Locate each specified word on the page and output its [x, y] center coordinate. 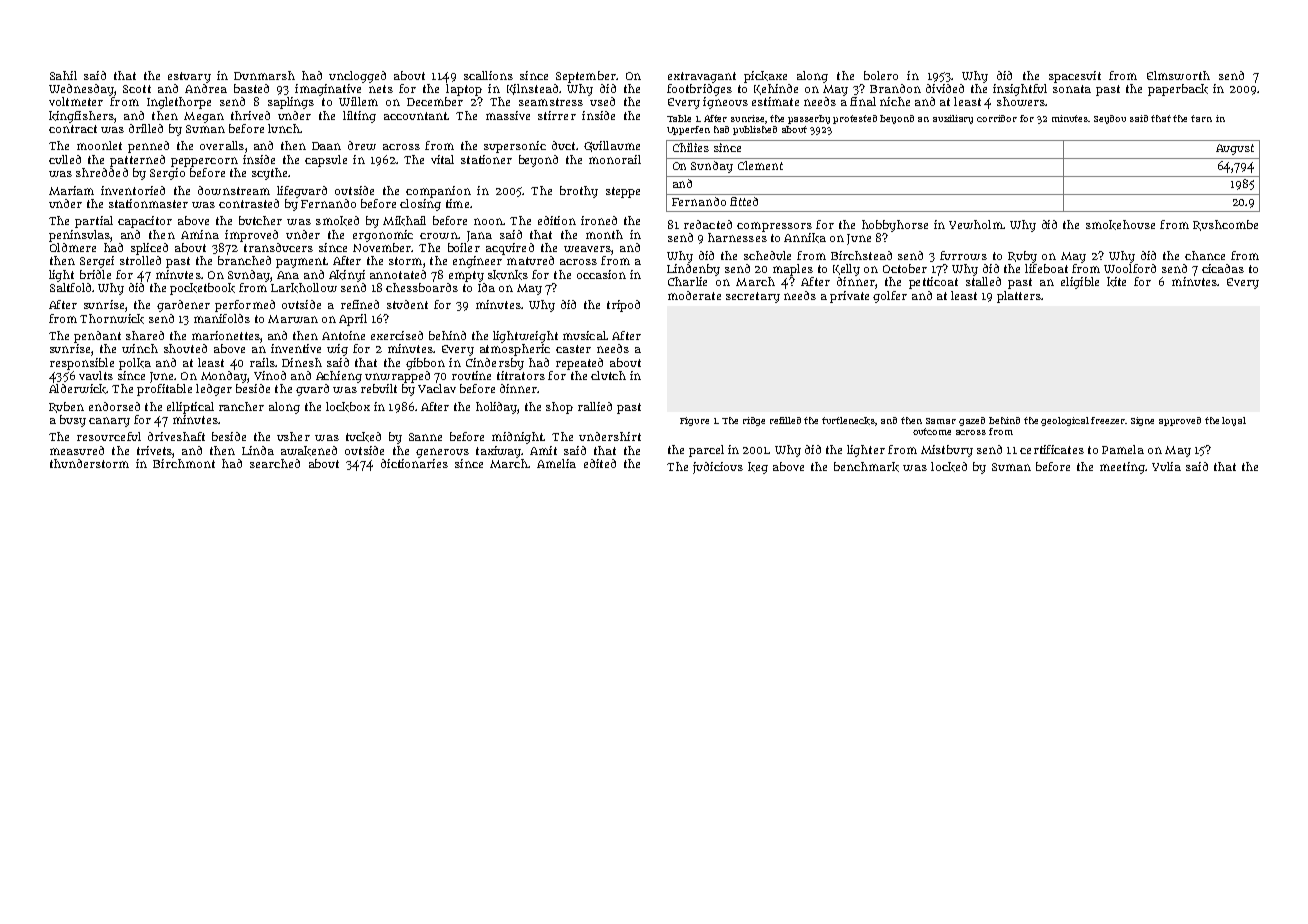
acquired [510, 249]
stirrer [557, 115]
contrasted [249, 203]
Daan [326, 146]
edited [600, 463]
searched [275, 463]
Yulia [1166, 466]
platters [1019, 297]
